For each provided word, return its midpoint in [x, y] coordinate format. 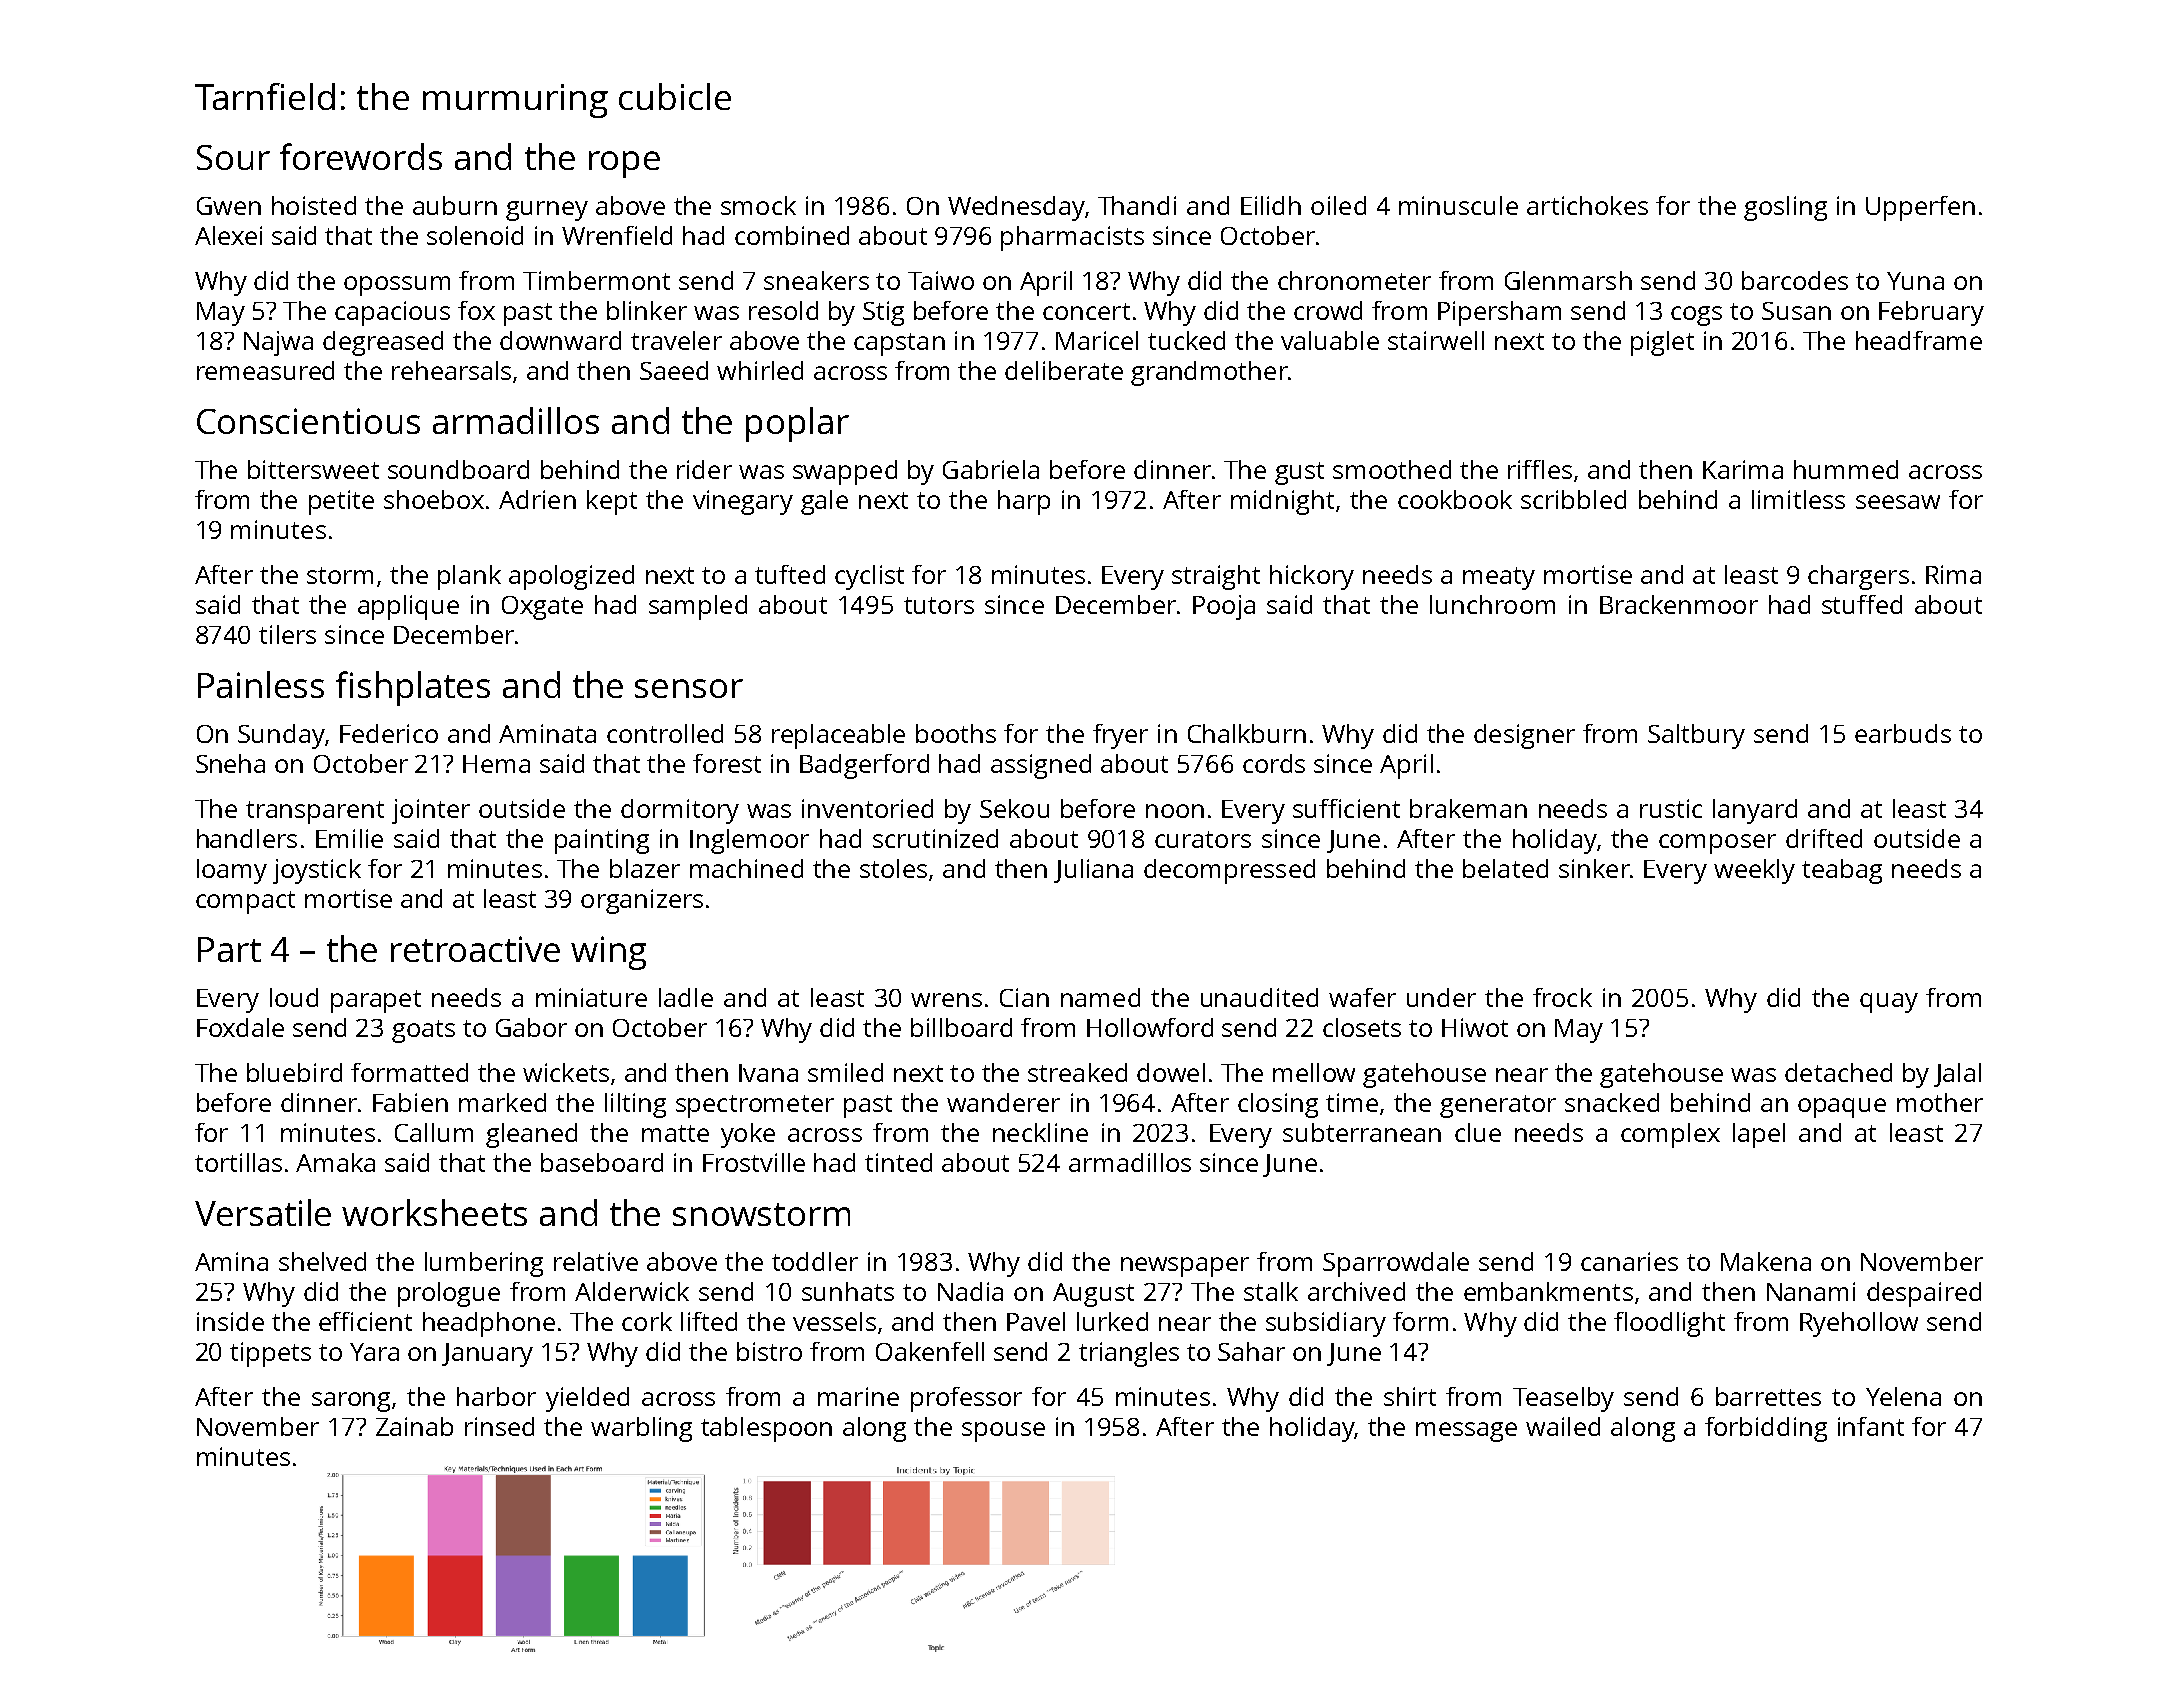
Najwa [278, 343]
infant [1871, 1426]
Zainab [414, 1426]
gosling [1785, 208]
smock [758, 205]
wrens [946, 1000]
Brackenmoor [1679, 604]
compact [245, 902]
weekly [1754, 871]
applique [408, 607]
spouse [1003, 1432]
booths [956, 733]
